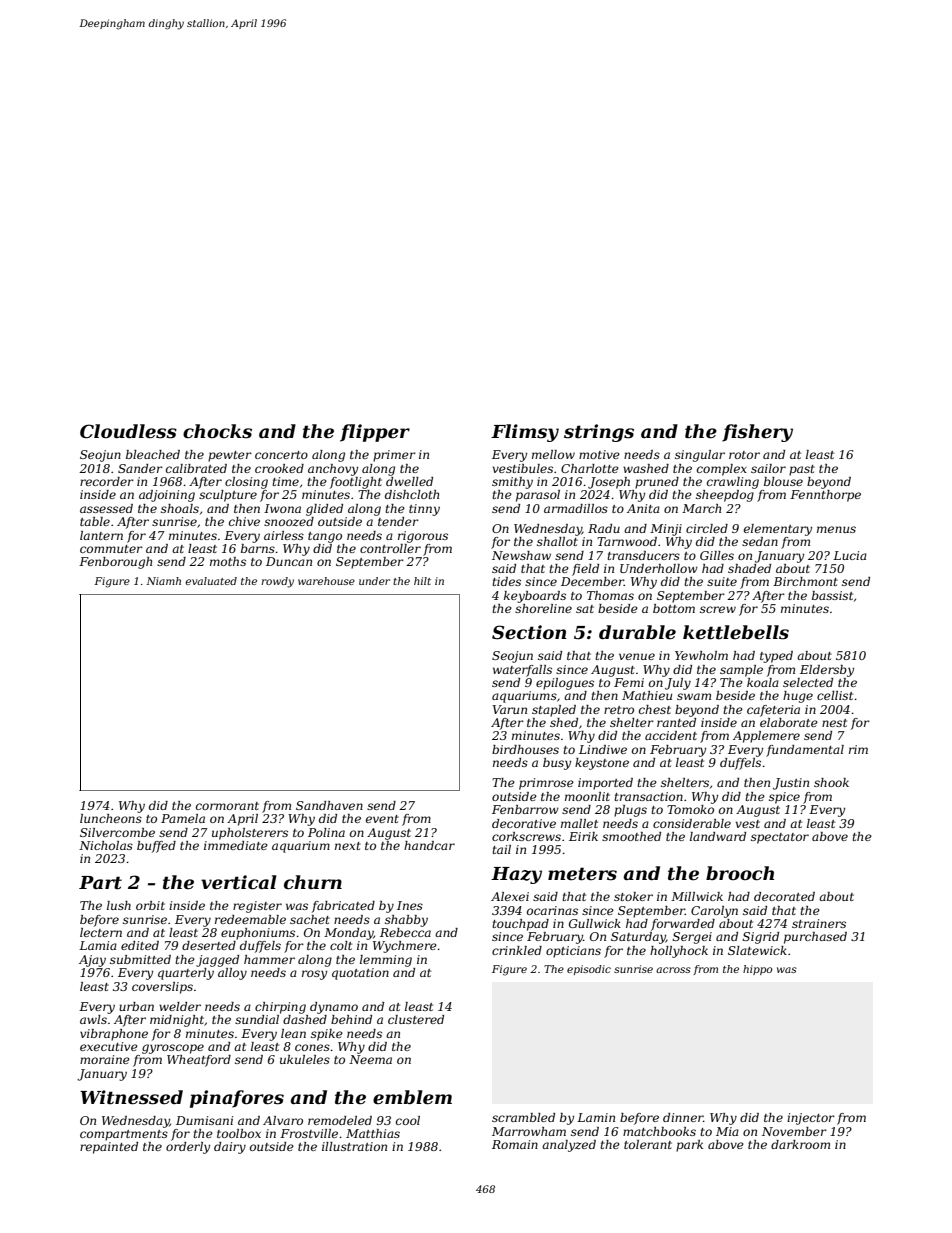 The image size is (952, 1233). What do you see at coordinates (115, 563) in the screenshot?
I see `Fenborough` at bounding box center [115, 563].
